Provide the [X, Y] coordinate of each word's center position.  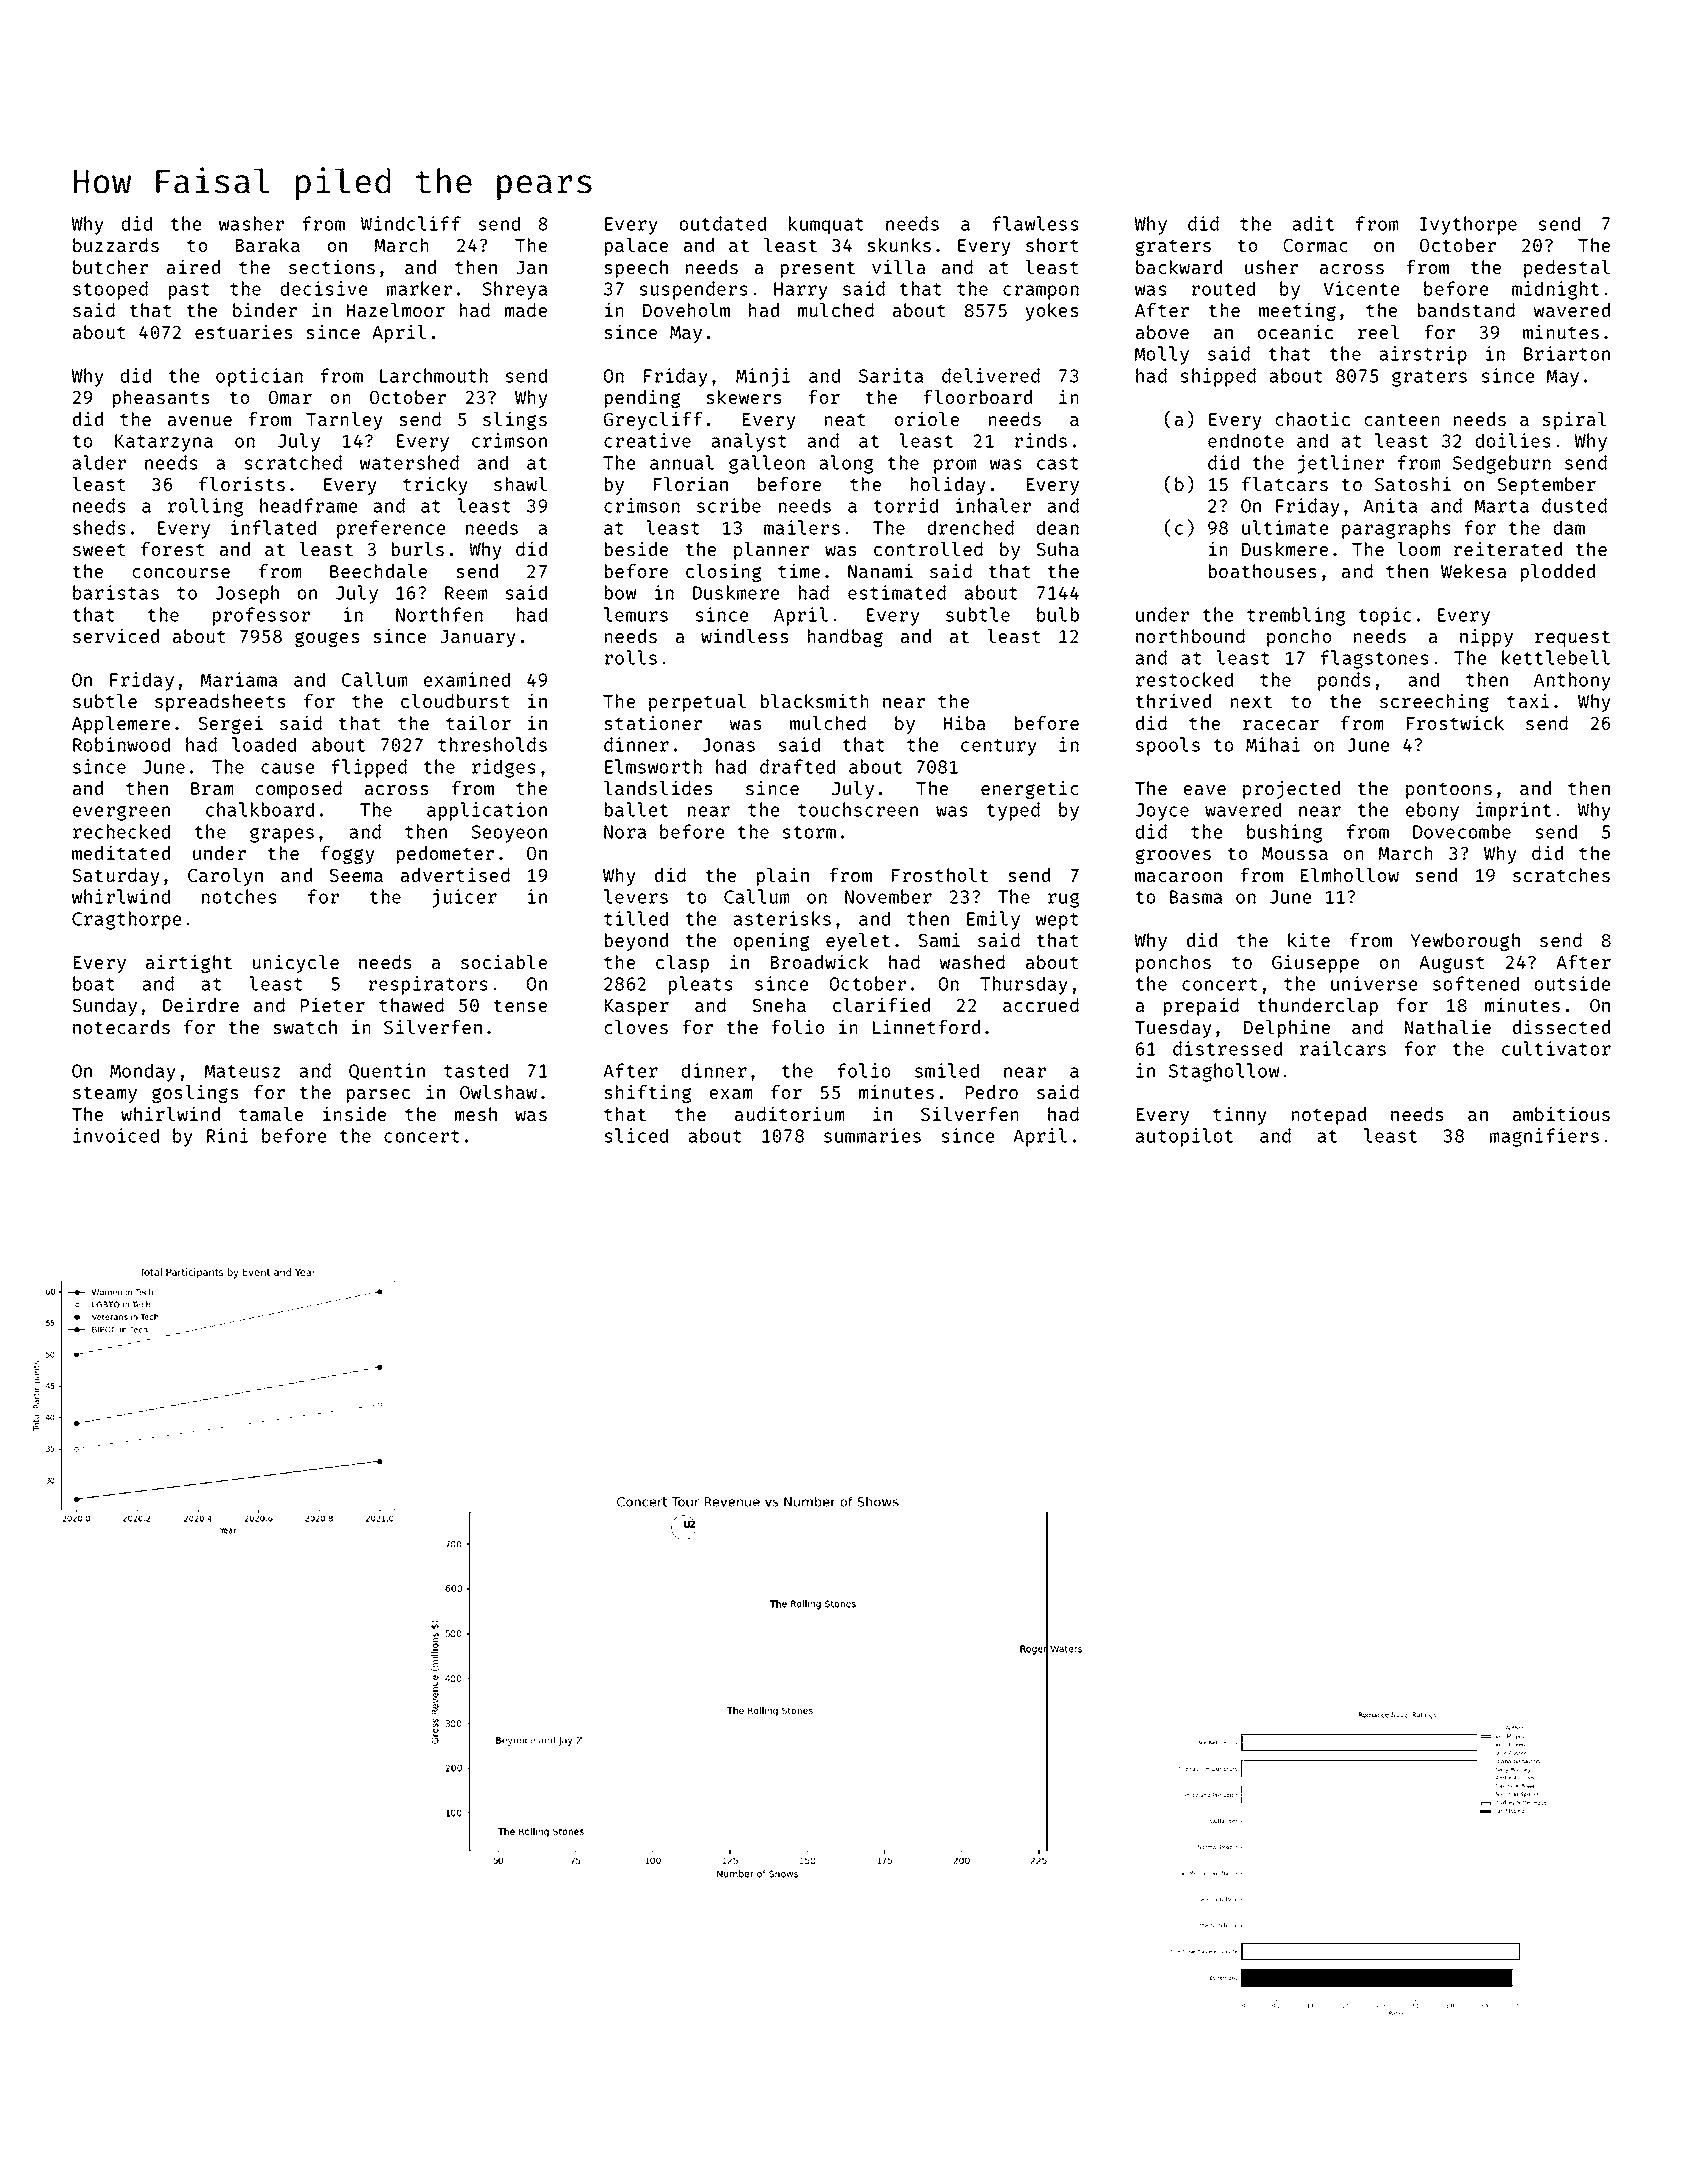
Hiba [964, 722]
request [1572, 638]
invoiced [116, 1135]
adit [1313, 223]
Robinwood [121, 744]
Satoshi [1413, 483]
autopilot [1184, 1137]
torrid [906, 505]
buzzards [116, 245]
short [1052, 245]
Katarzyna [164, 443]
